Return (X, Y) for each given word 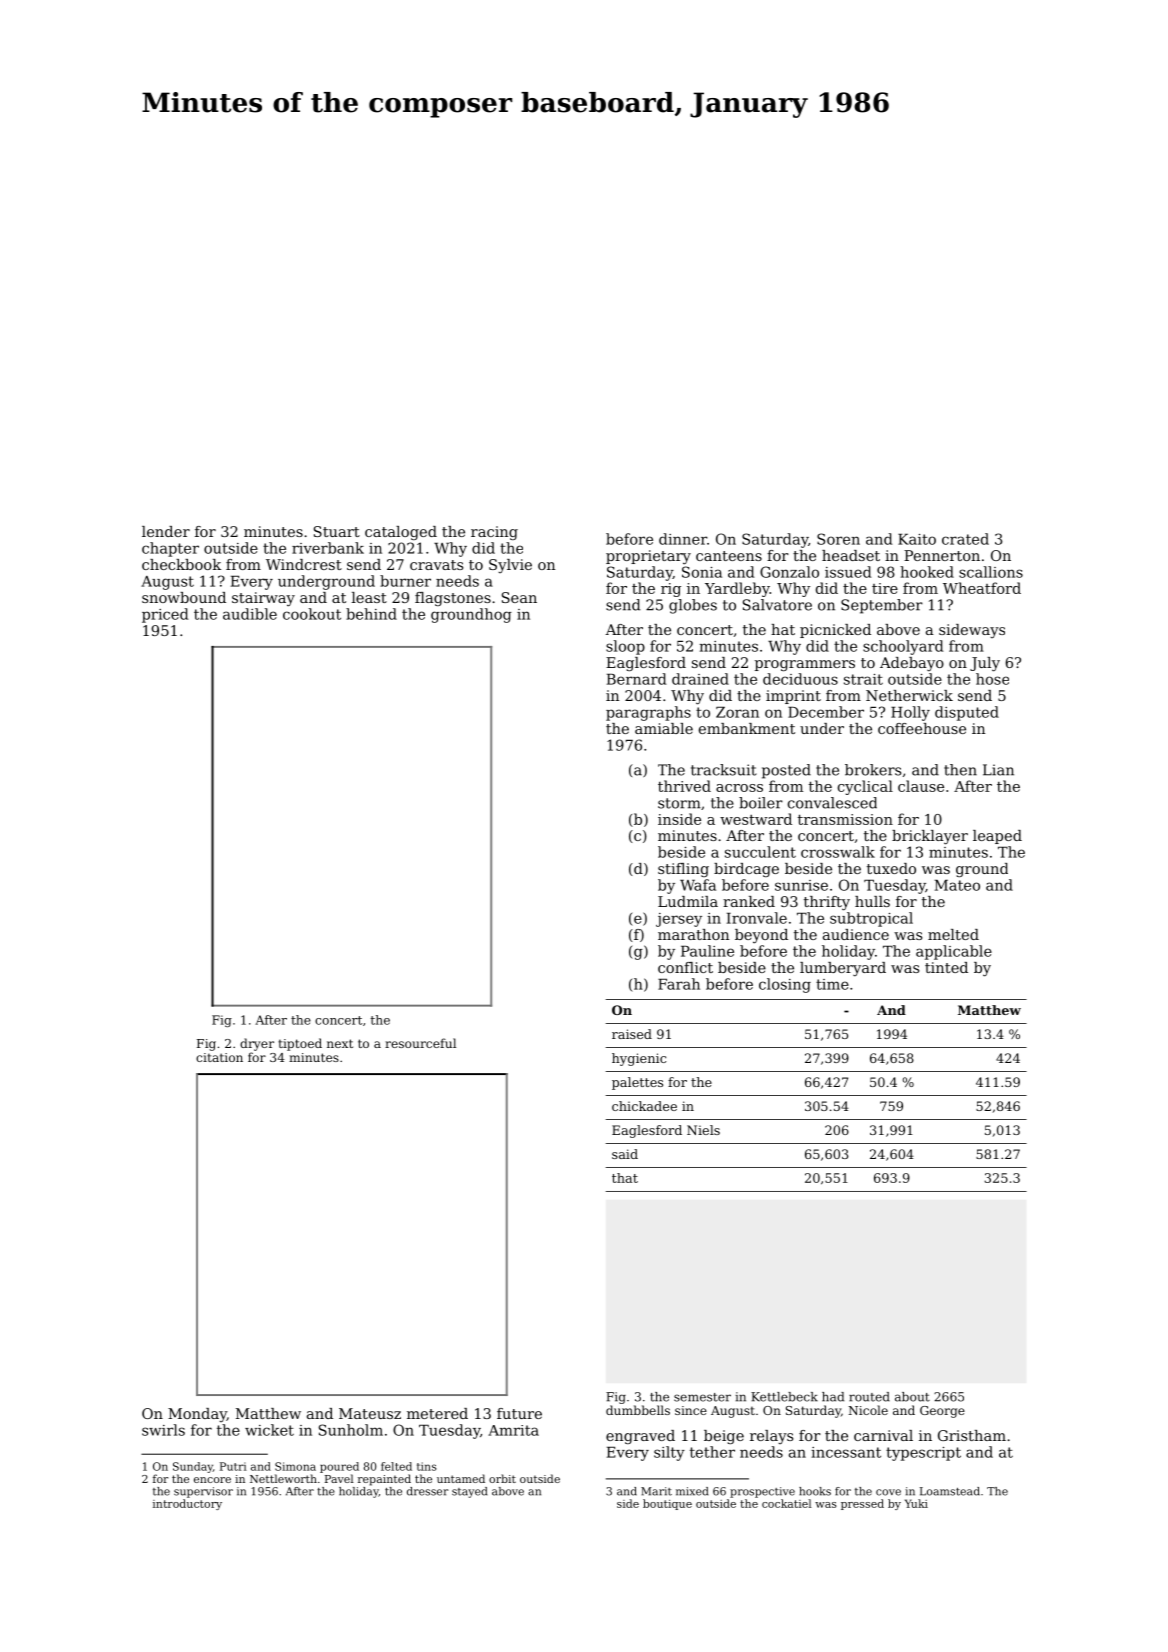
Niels (703, 1130)
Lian (998, 770)
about (912, 1397)
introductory (187, 1504)
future (519, 1413)
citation (219, 1057)
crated (965, 539)
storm (679, 803)
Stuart (337, 531)
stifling (683, 870)
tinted (946, 967)
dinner (683, 539)
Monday (197, 1415)
